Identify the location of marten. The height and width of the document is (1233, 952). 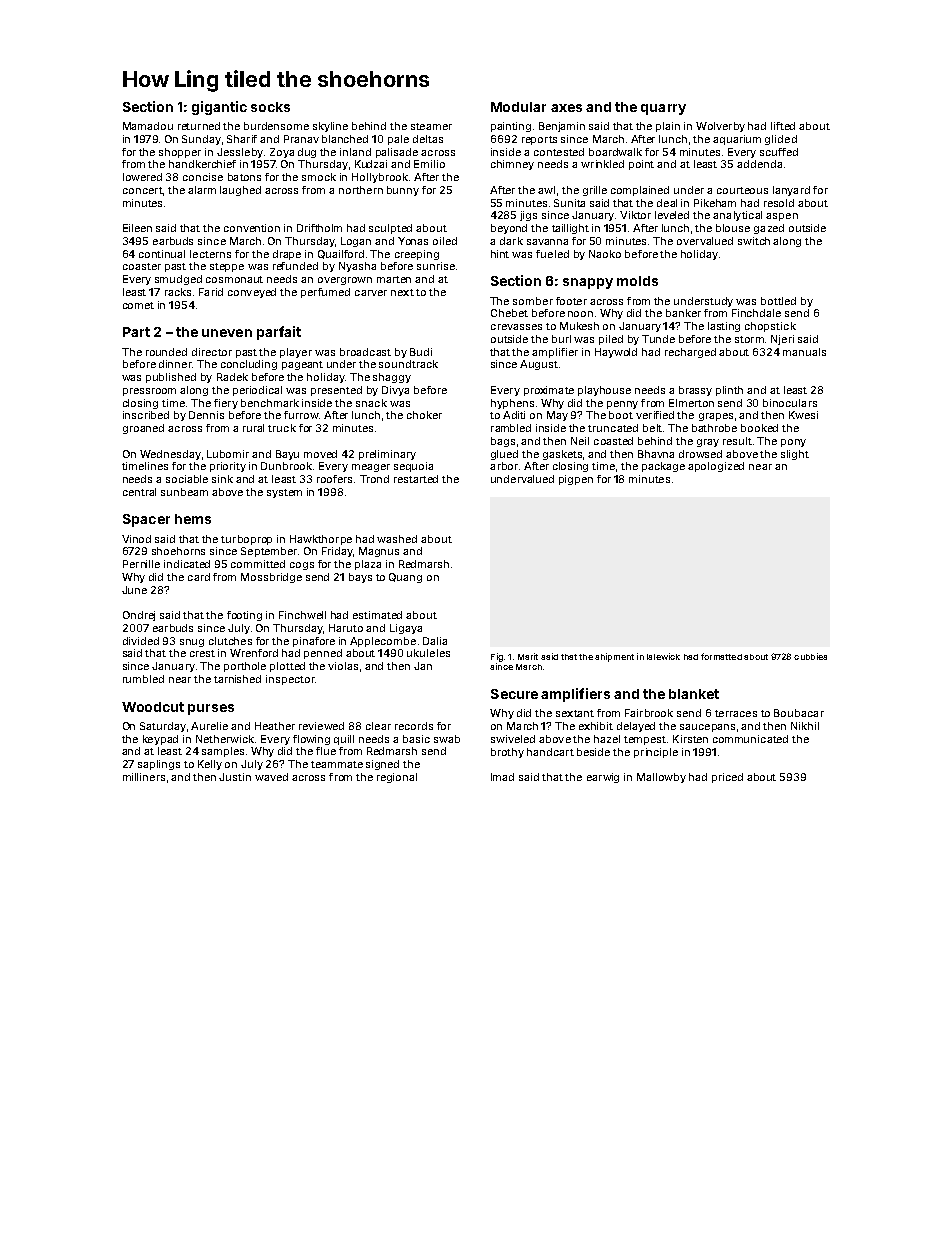
(394, 279).
